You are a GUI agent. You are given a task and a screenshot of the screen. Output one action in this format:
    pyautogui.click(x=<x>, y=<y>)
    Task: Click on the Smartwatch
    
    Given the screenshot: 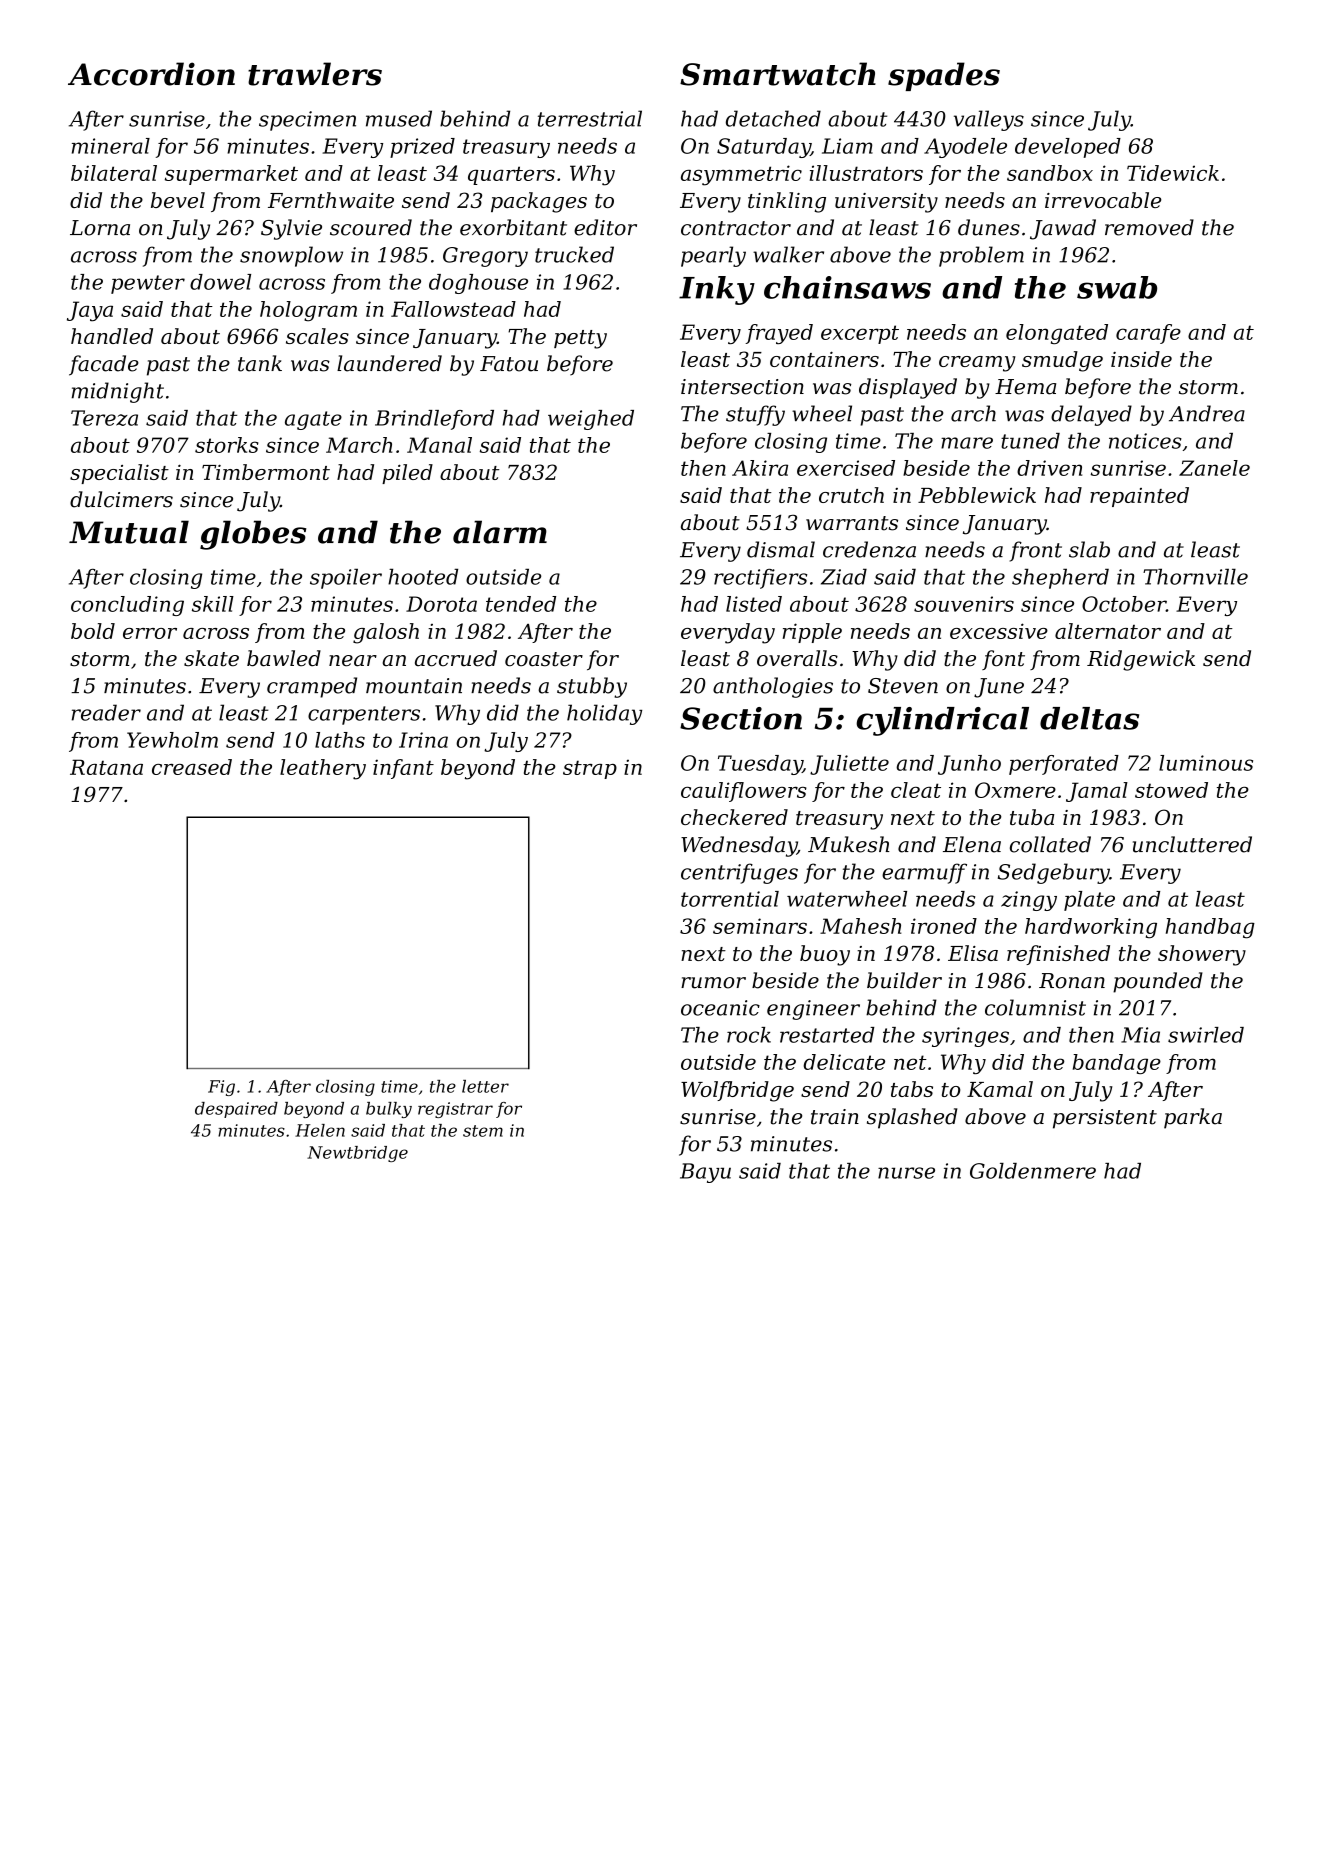 What is the action you would take?
    pyautogui.click(x=778, y=74)
